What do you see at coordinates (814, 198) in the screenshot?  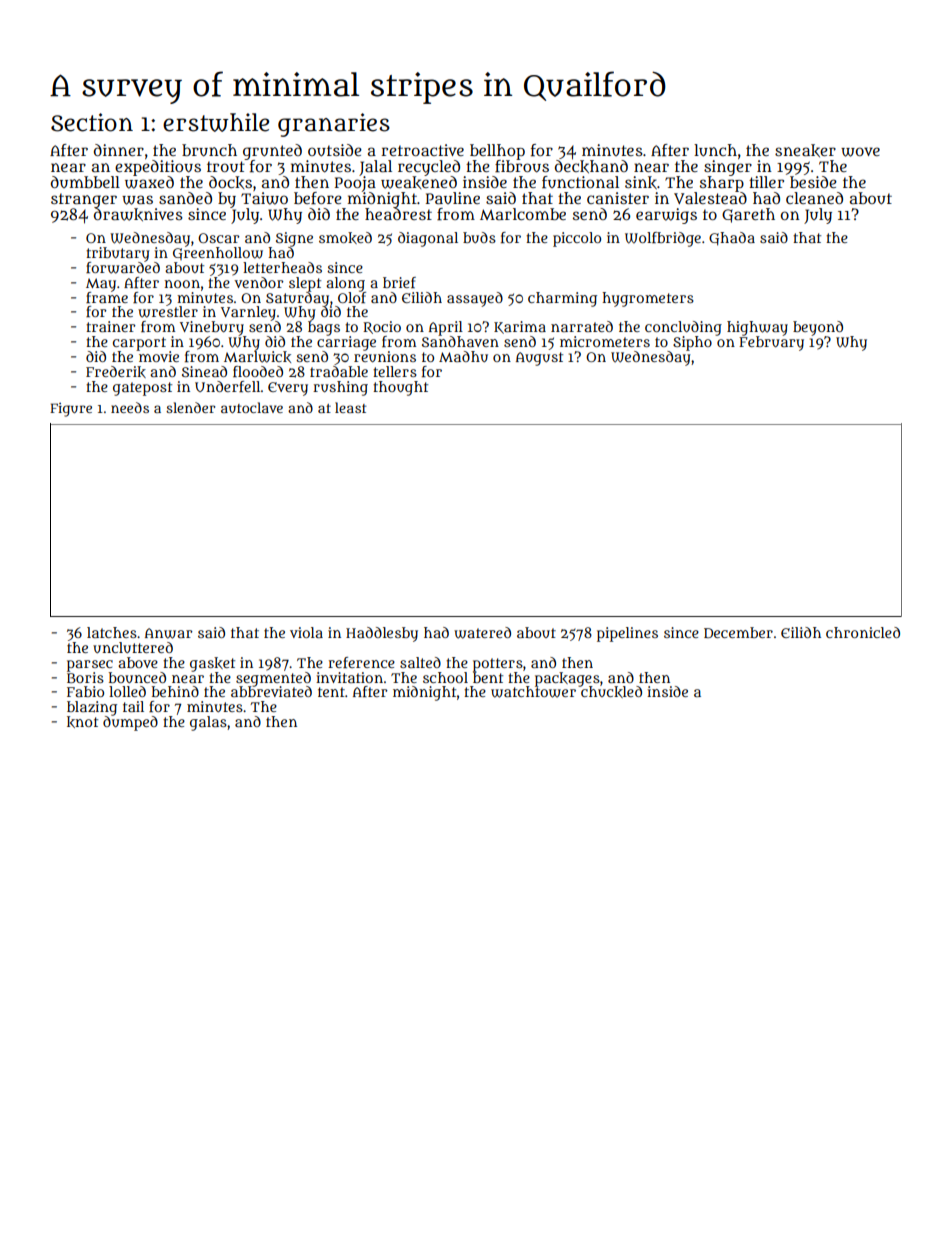 I see `cleaned` at bounding box center [814, 198].
